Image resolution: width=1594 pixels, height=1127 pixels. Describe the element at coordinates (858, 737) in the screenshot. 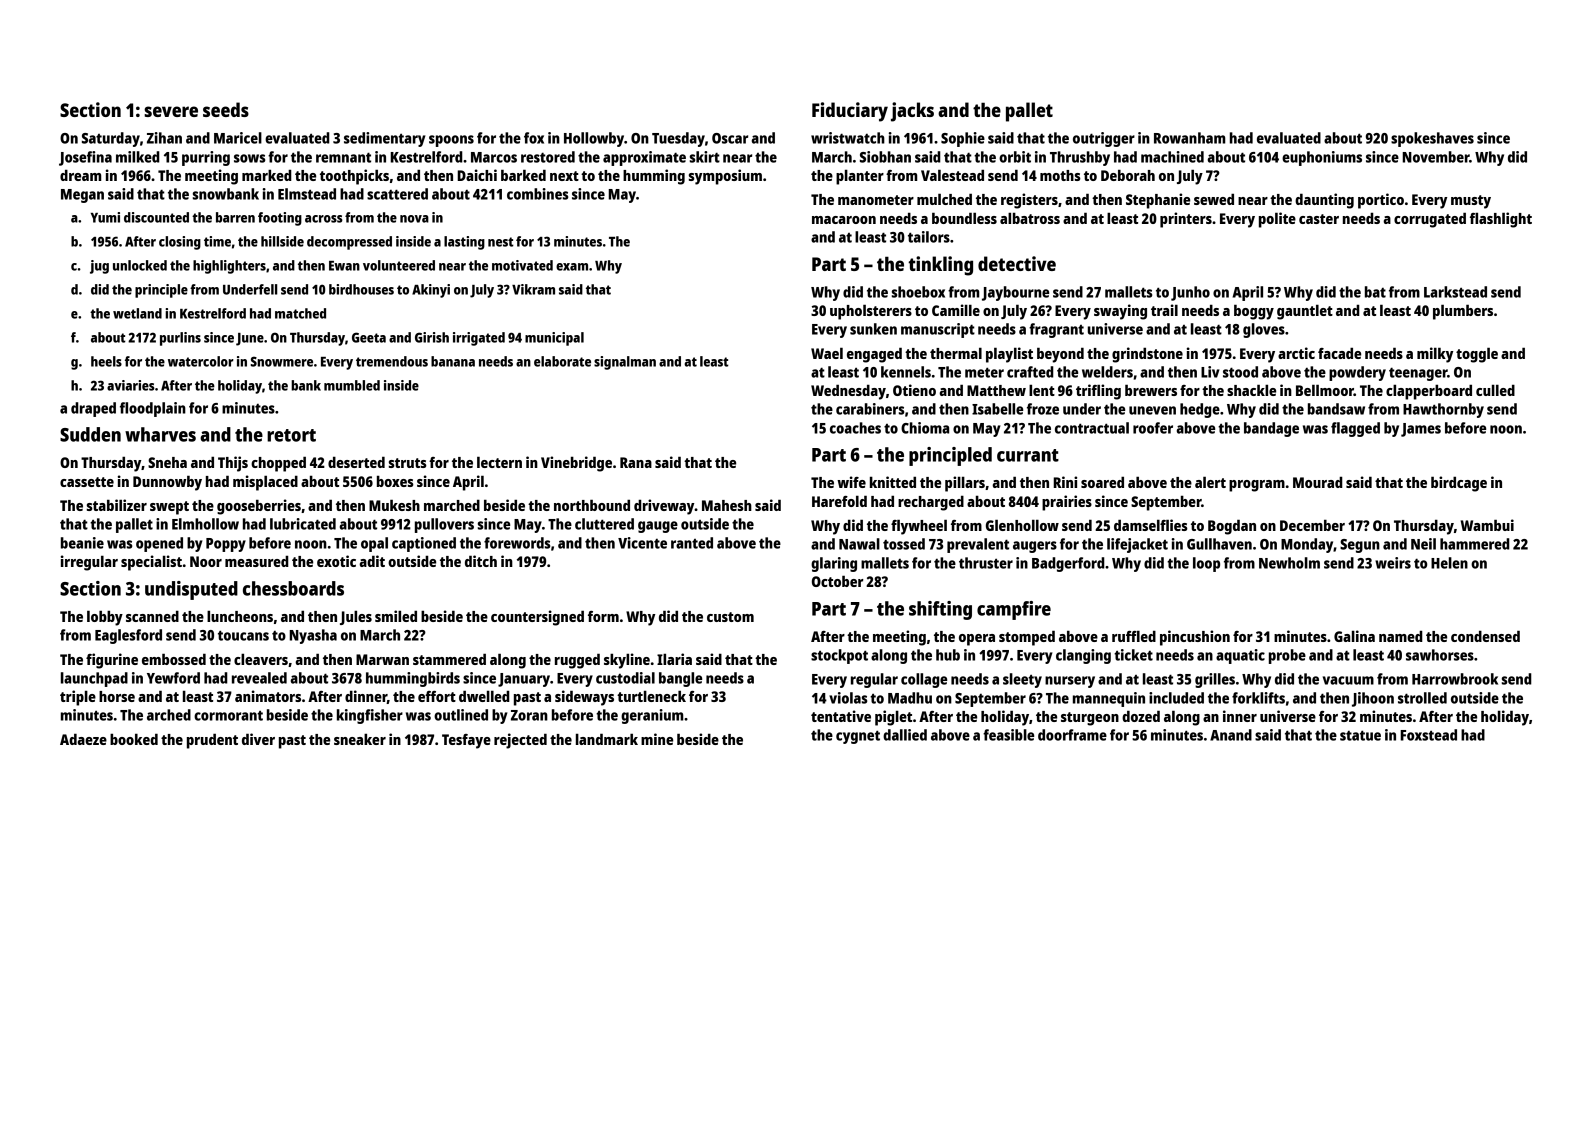

I see `cygnet` at that location.
